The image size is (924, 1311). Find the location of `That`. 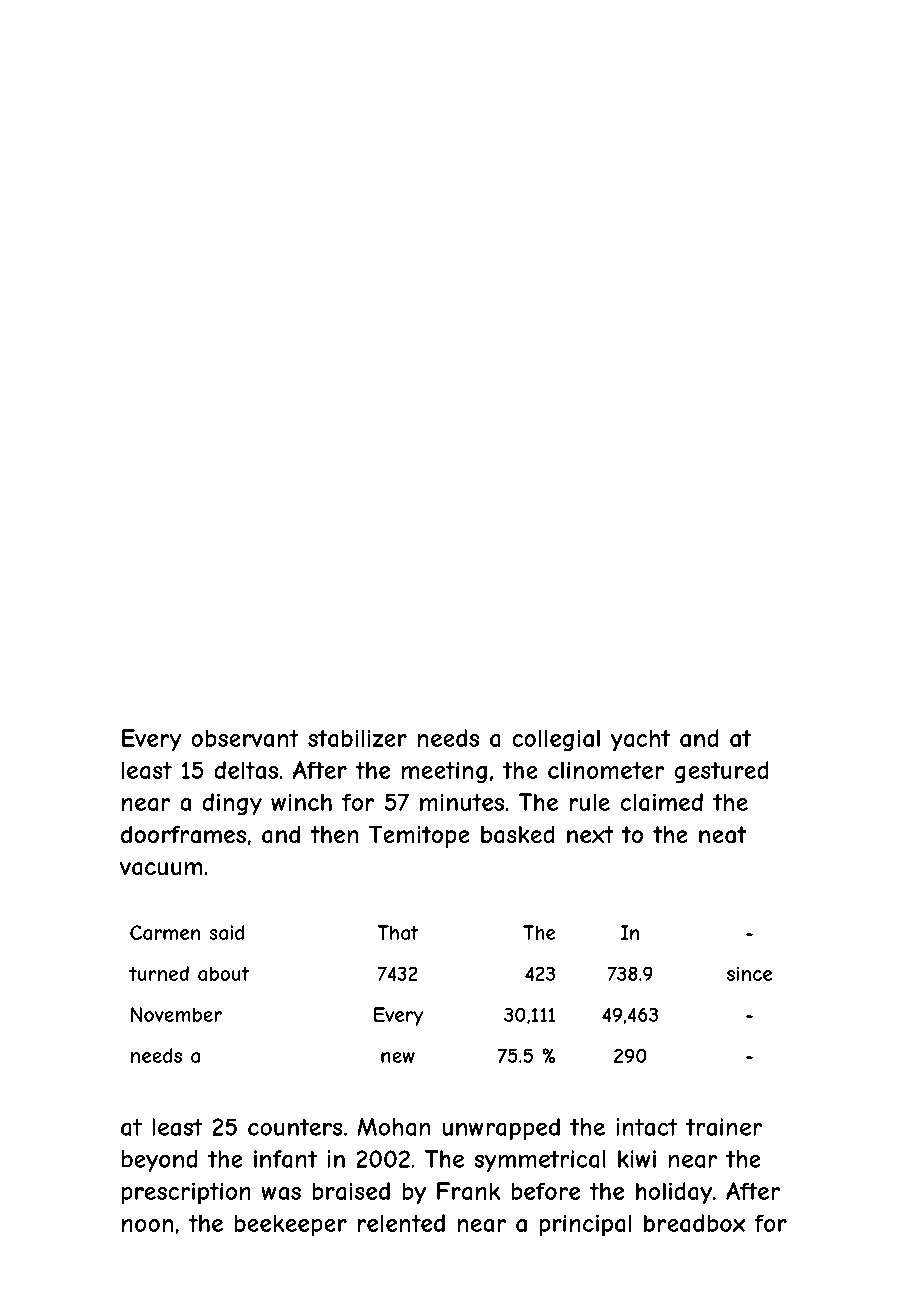

That is located at coordinates (397, 932).
